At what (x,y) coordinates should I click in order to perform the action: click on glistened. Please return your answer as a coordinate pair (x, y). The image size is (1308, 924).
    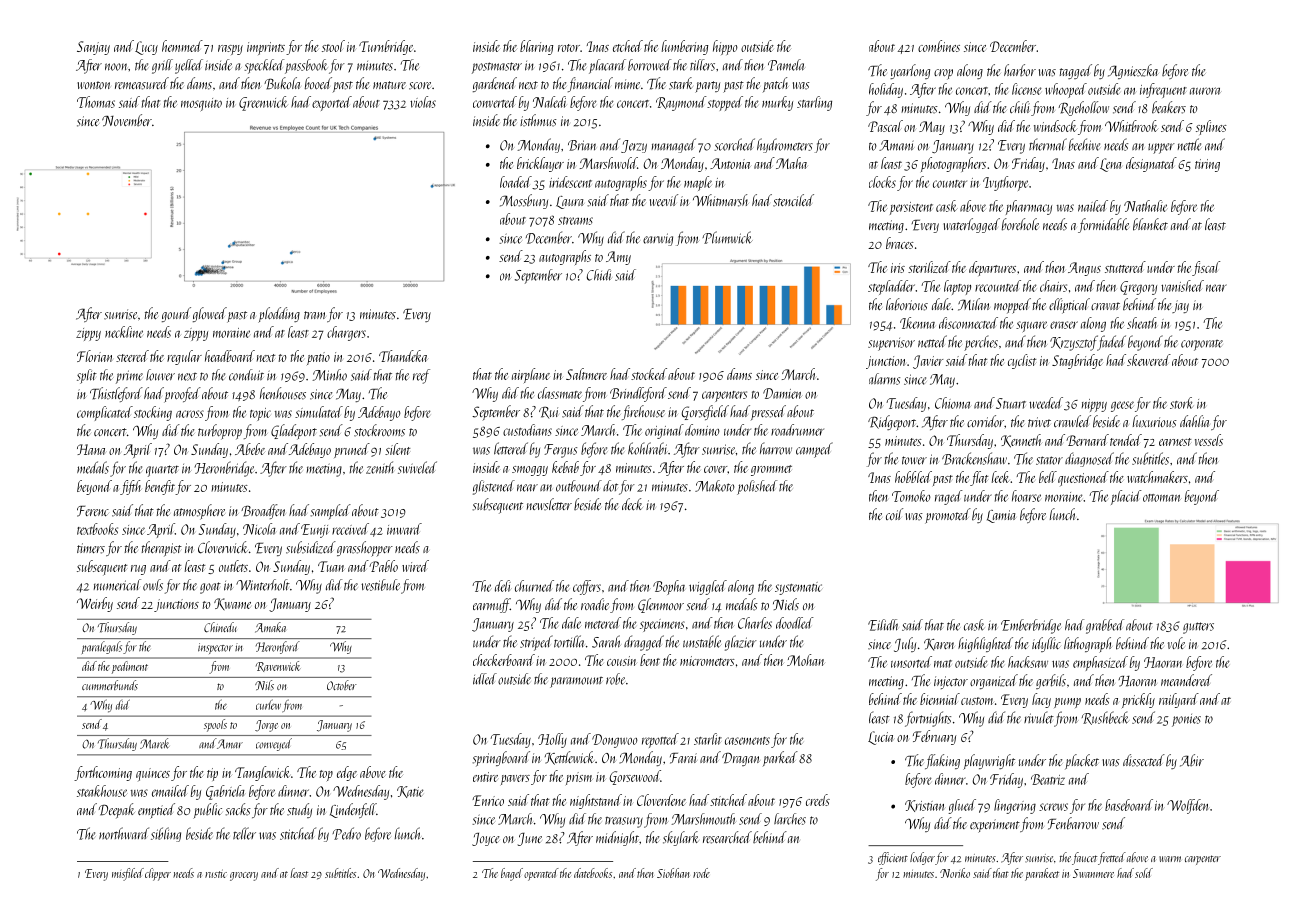
    Looking at the image, I should click on (494, 487).
